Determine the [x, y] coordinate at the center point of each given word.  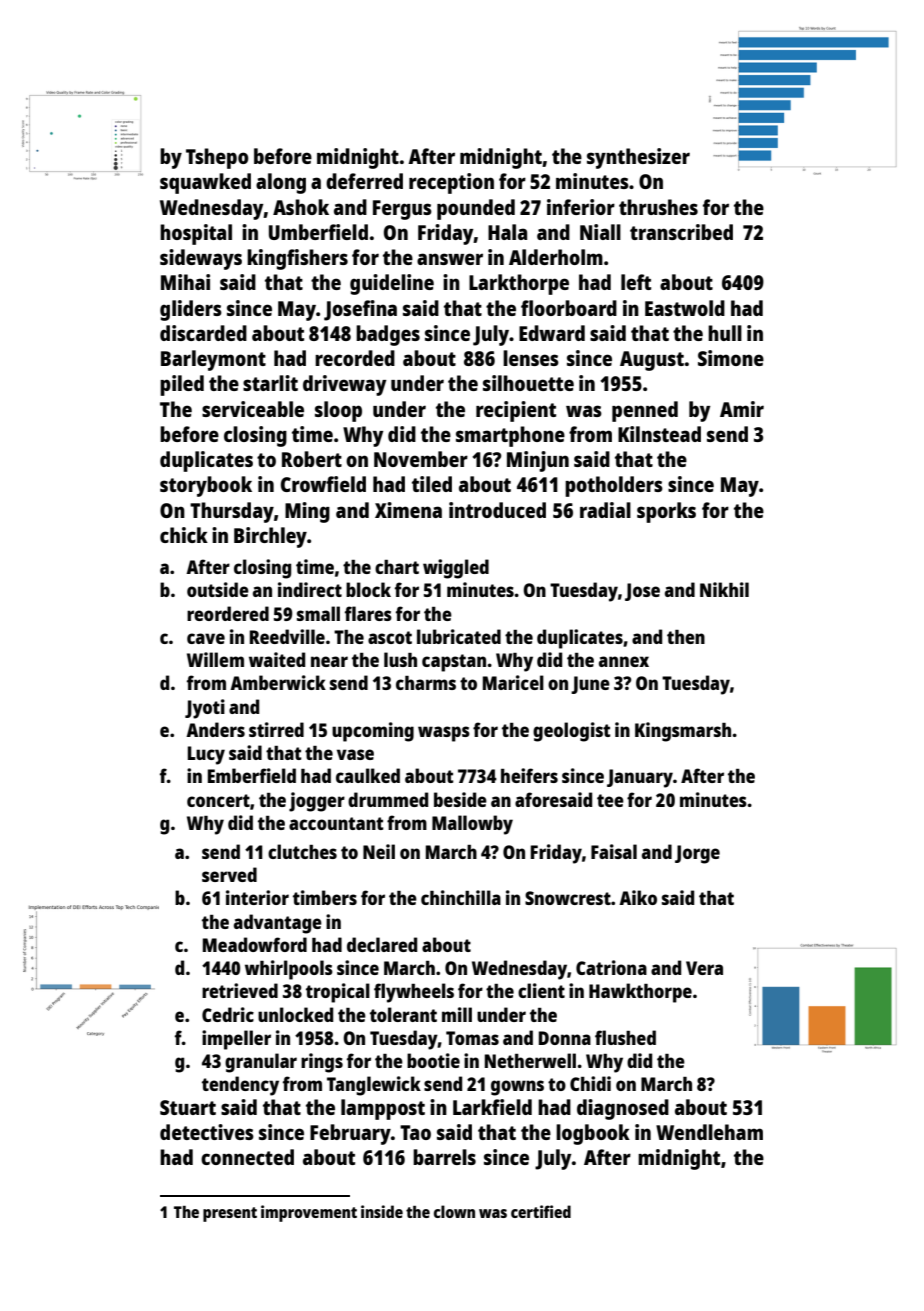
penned [645, 411]
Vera [704, 968]
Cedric [228, 1014]
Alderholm [556, 257]
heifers [529, 775]
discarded [203, 333]
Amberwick [278, 682]
